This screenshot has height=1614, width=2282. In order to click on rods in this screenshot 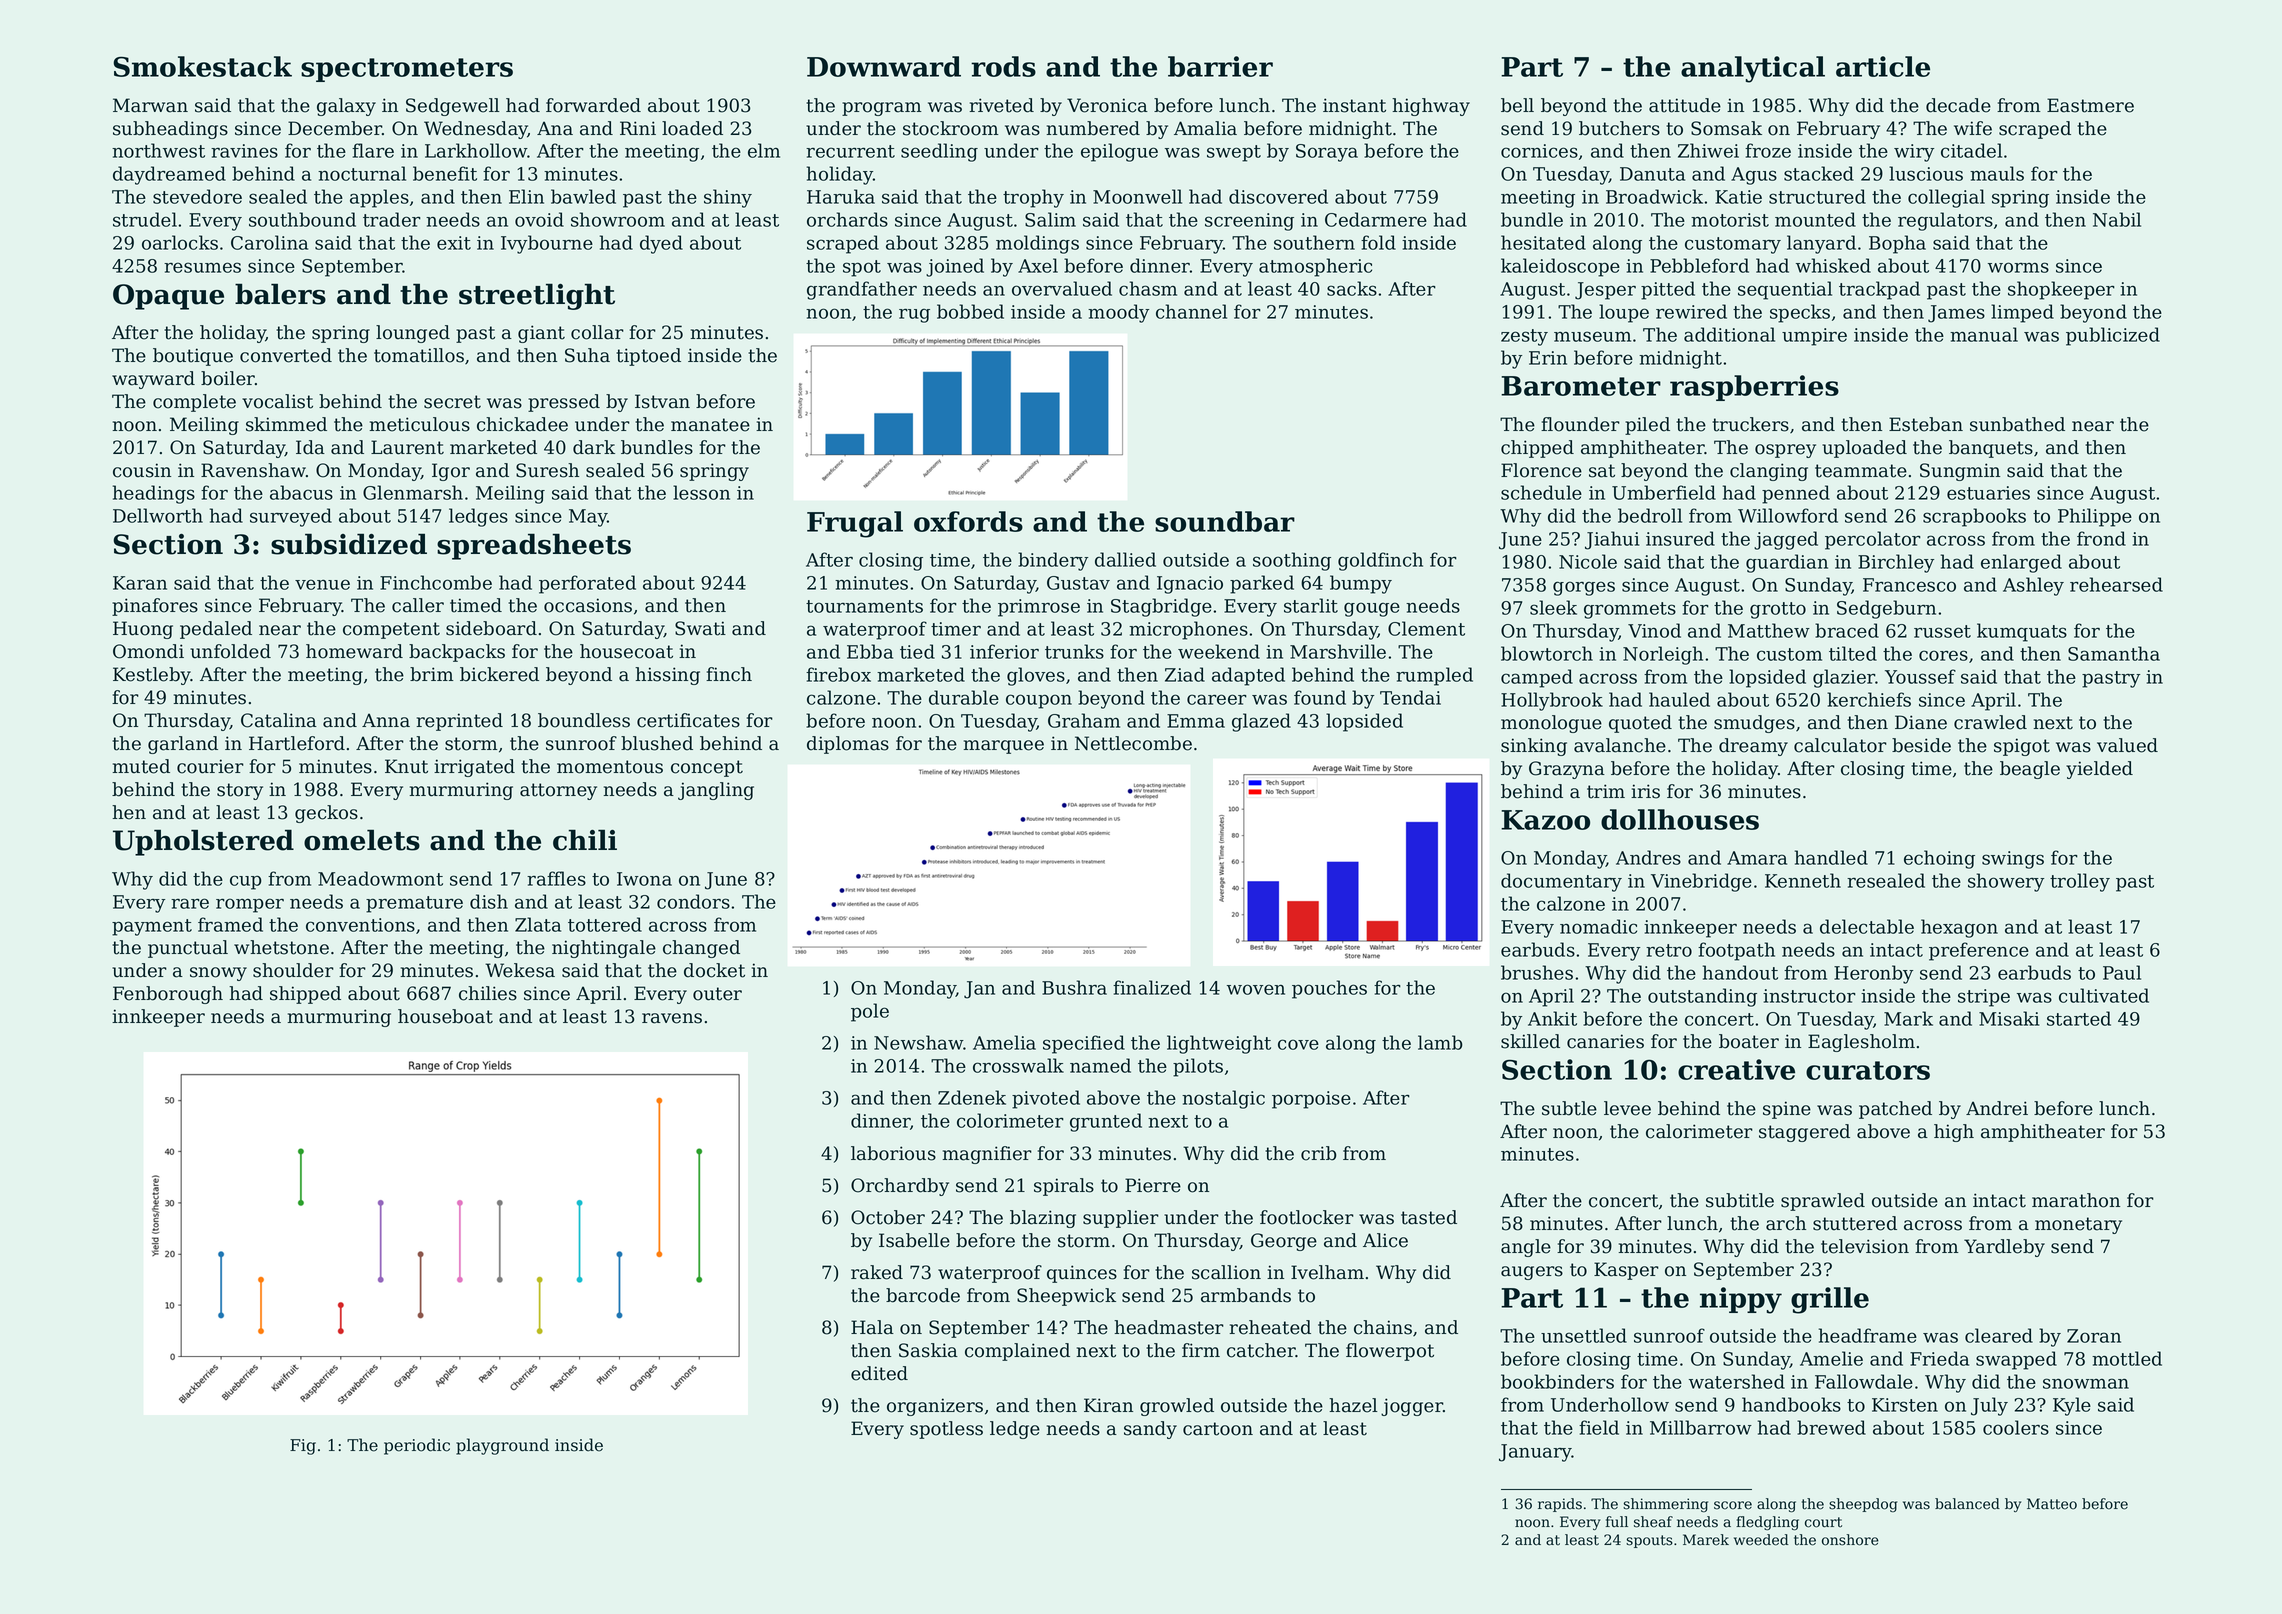, I will do `click(1003, 66)`.
